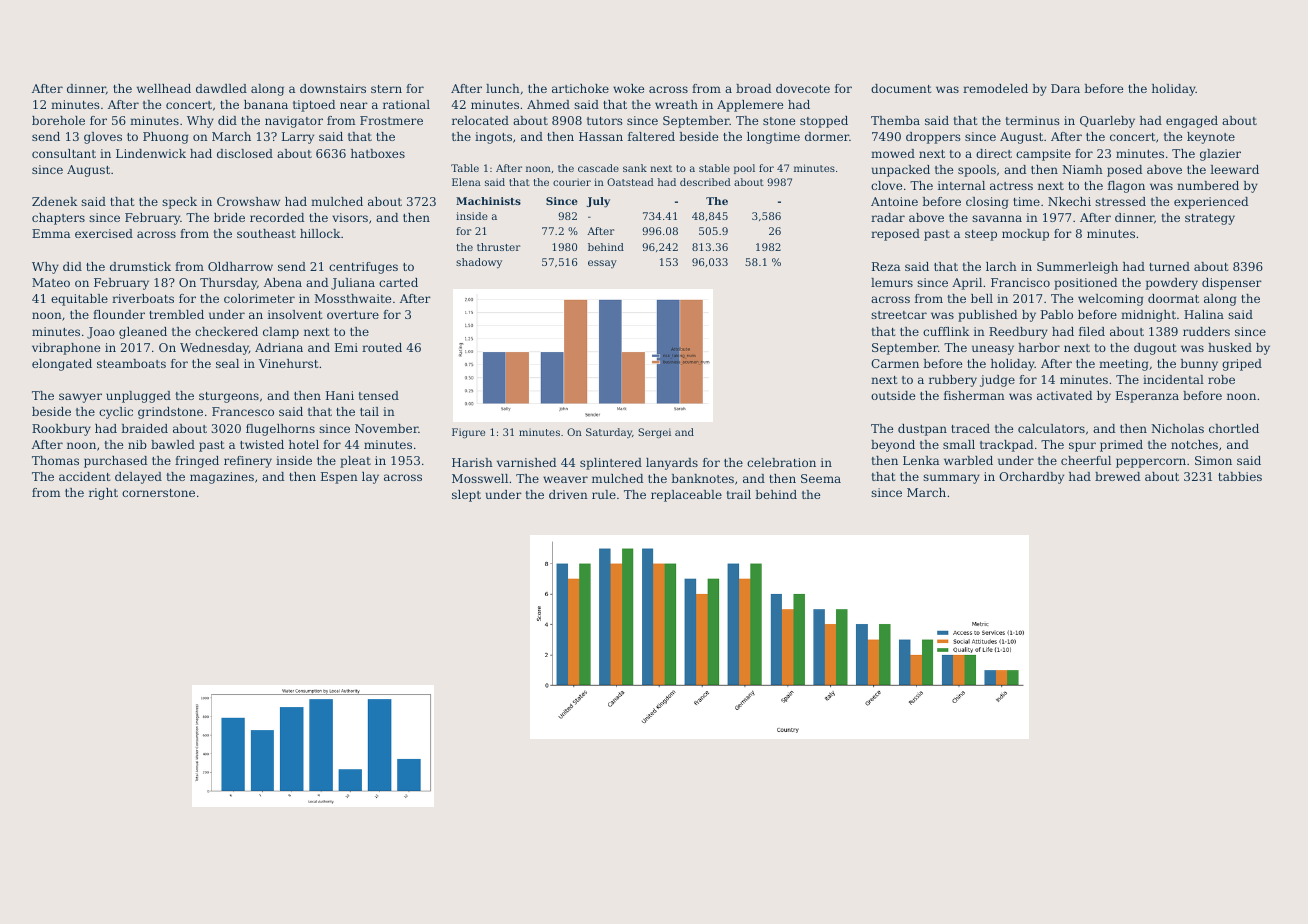 This screenshot has width=1308, height=924. I want to click on magazines, so click(222, 478).
